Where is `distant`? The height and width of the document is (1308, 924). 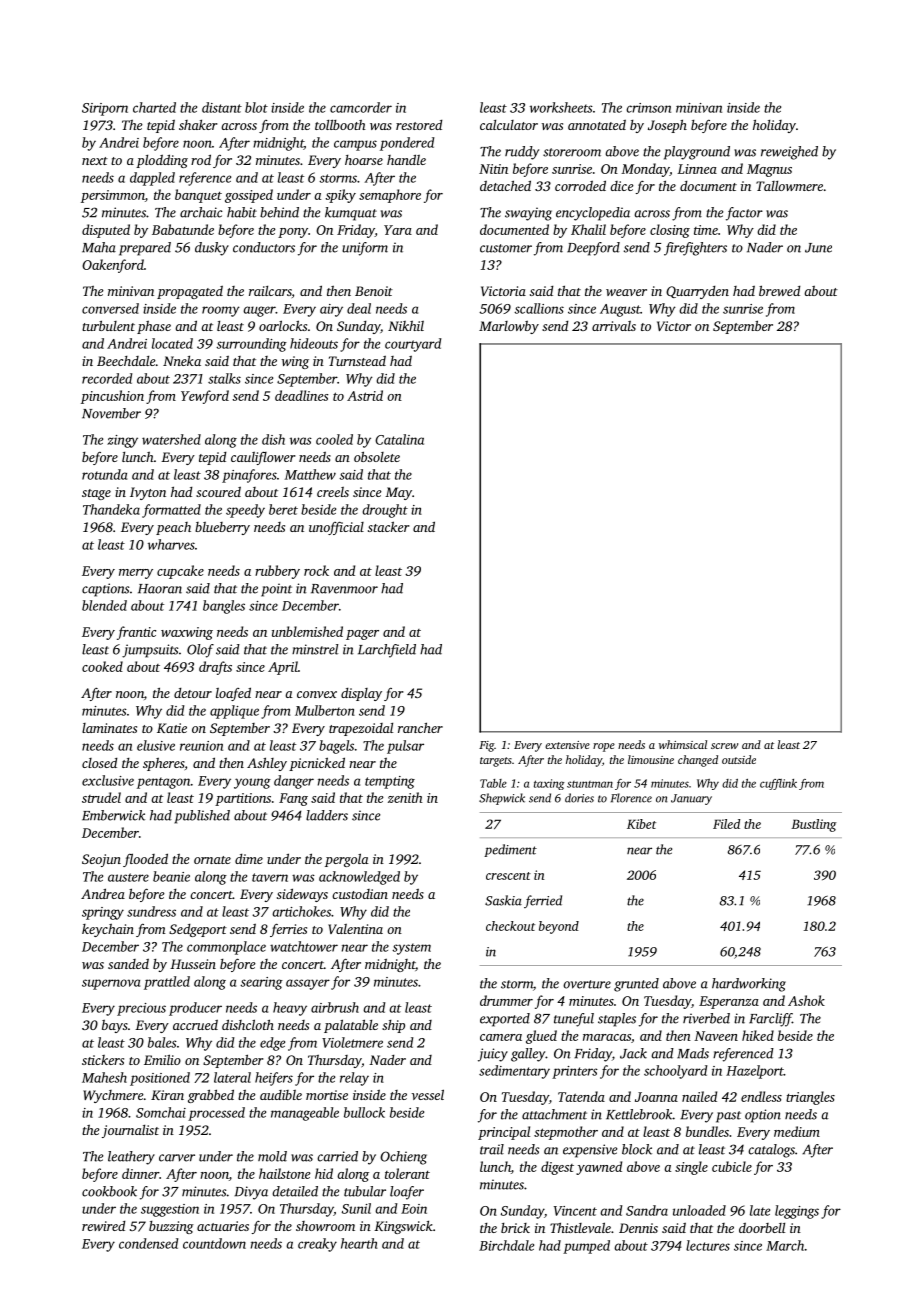
distant is located at coordinates (222, 107).
